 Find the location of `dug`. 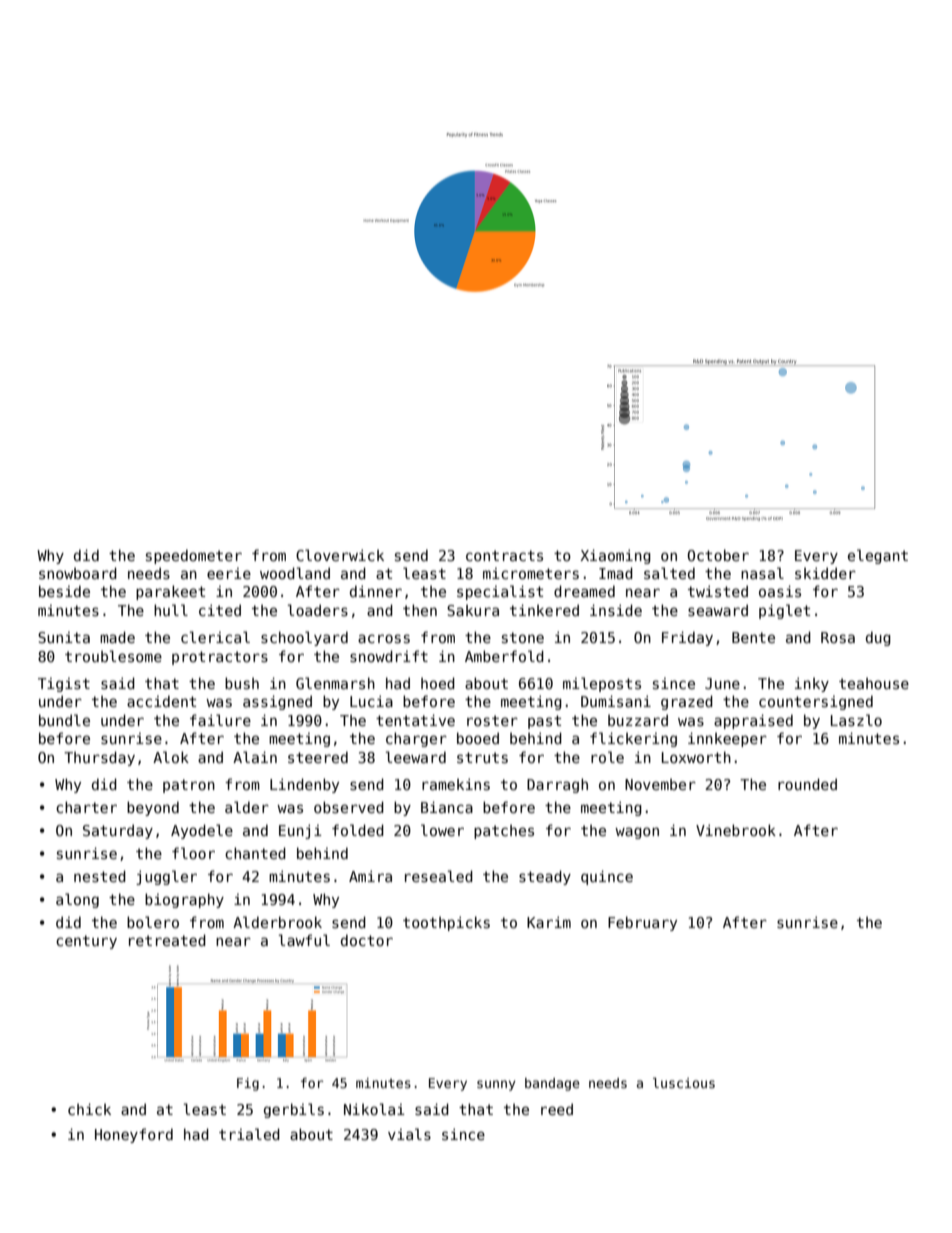

dug is located at coordinates (878, 638).
